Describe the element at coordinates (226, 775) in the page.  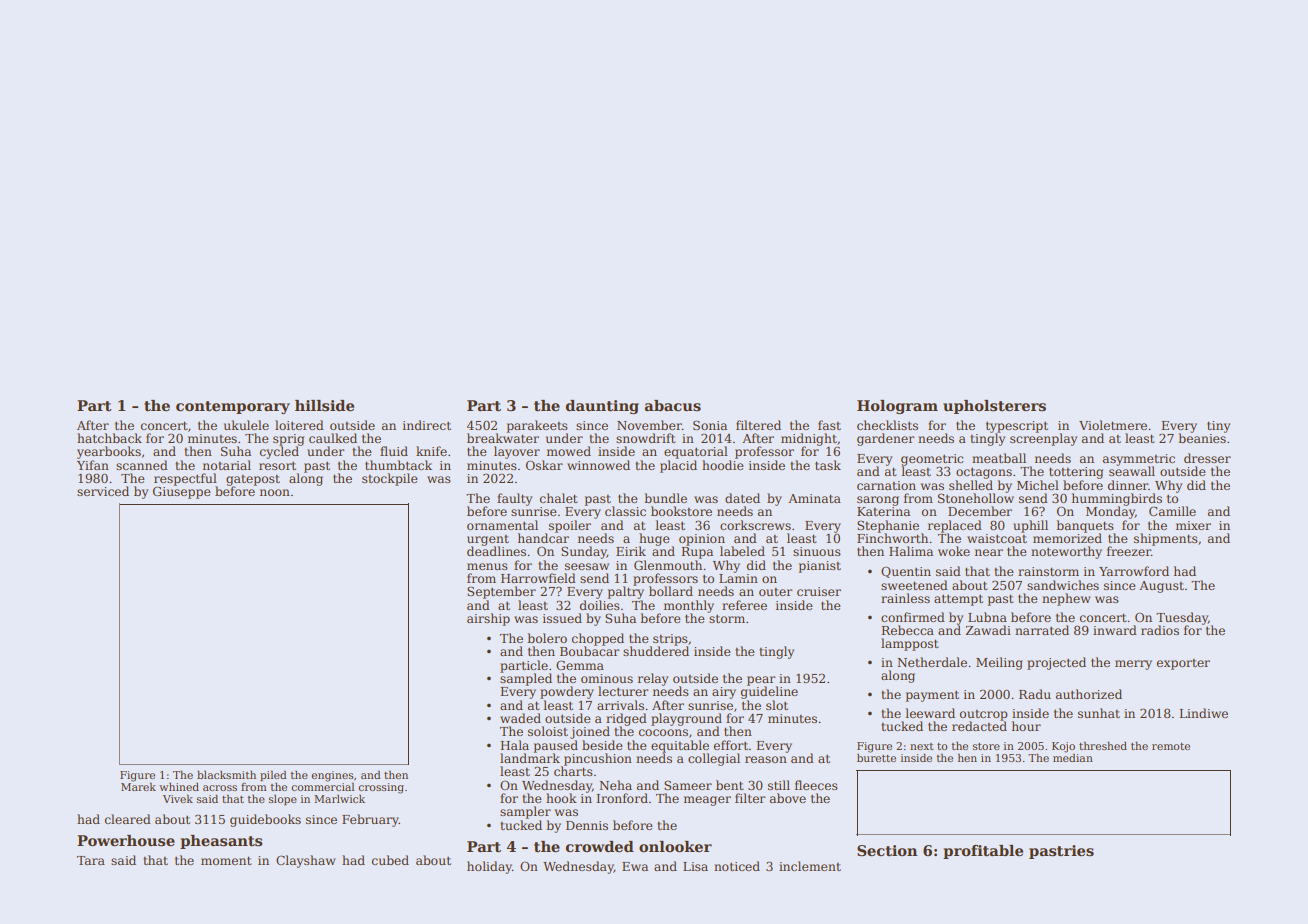
I see `blacksmith` at that location.
